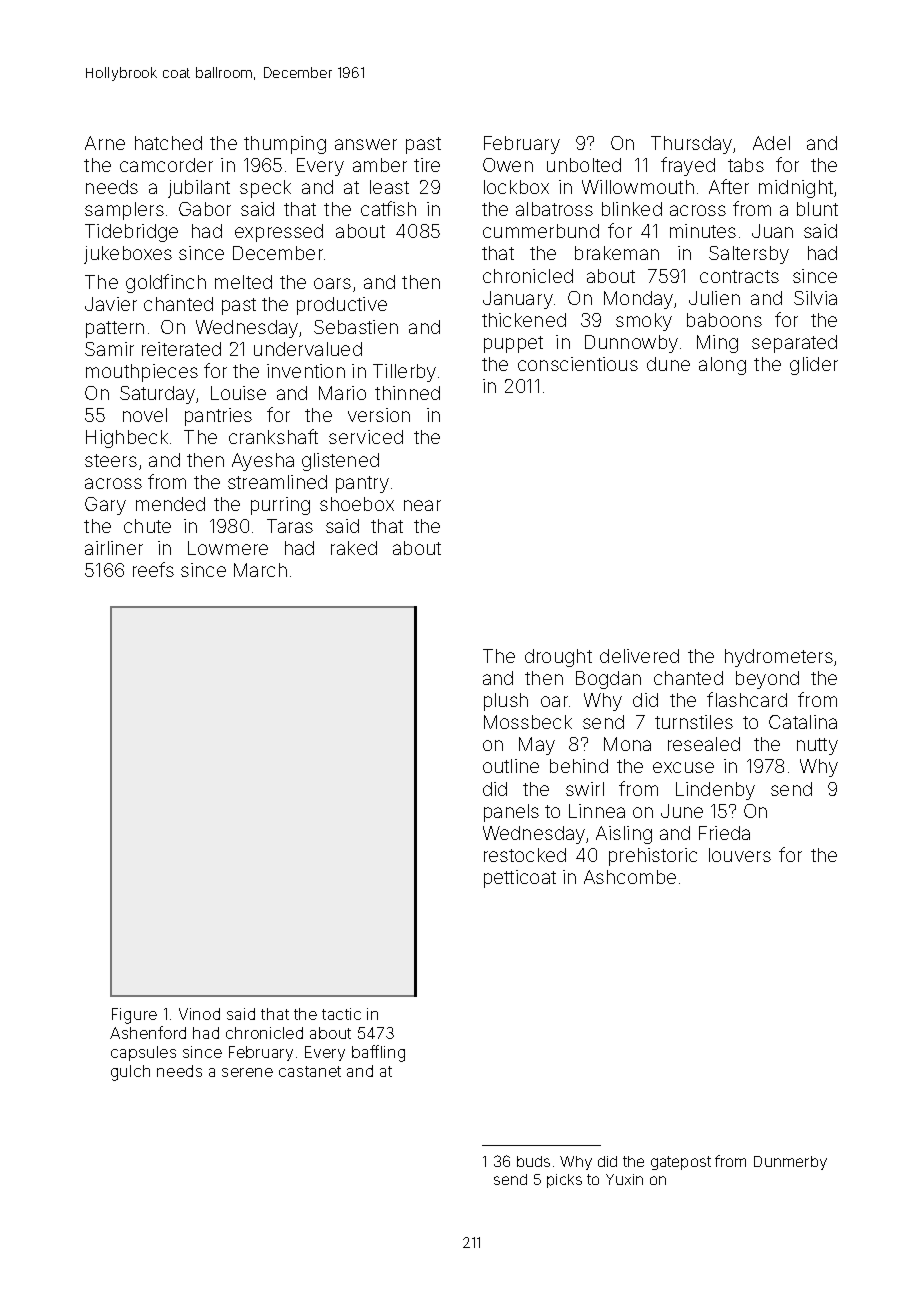 The image size is (924, 1311). Describe the element at coordinates (407, 393) in the screenshot. I see `thinned` at that location.
